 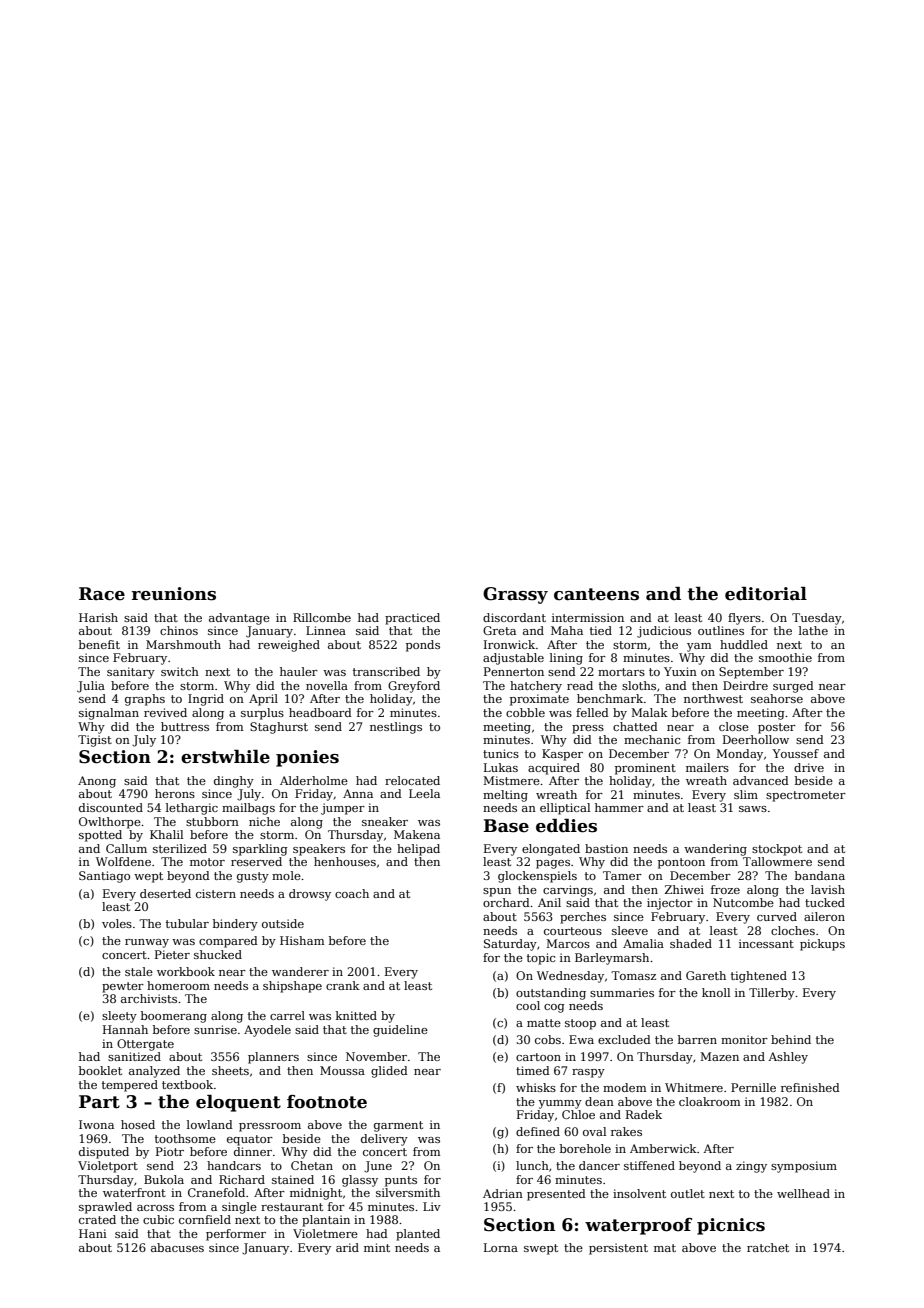 I want to click on orchard, so click(x=506, y=902).
